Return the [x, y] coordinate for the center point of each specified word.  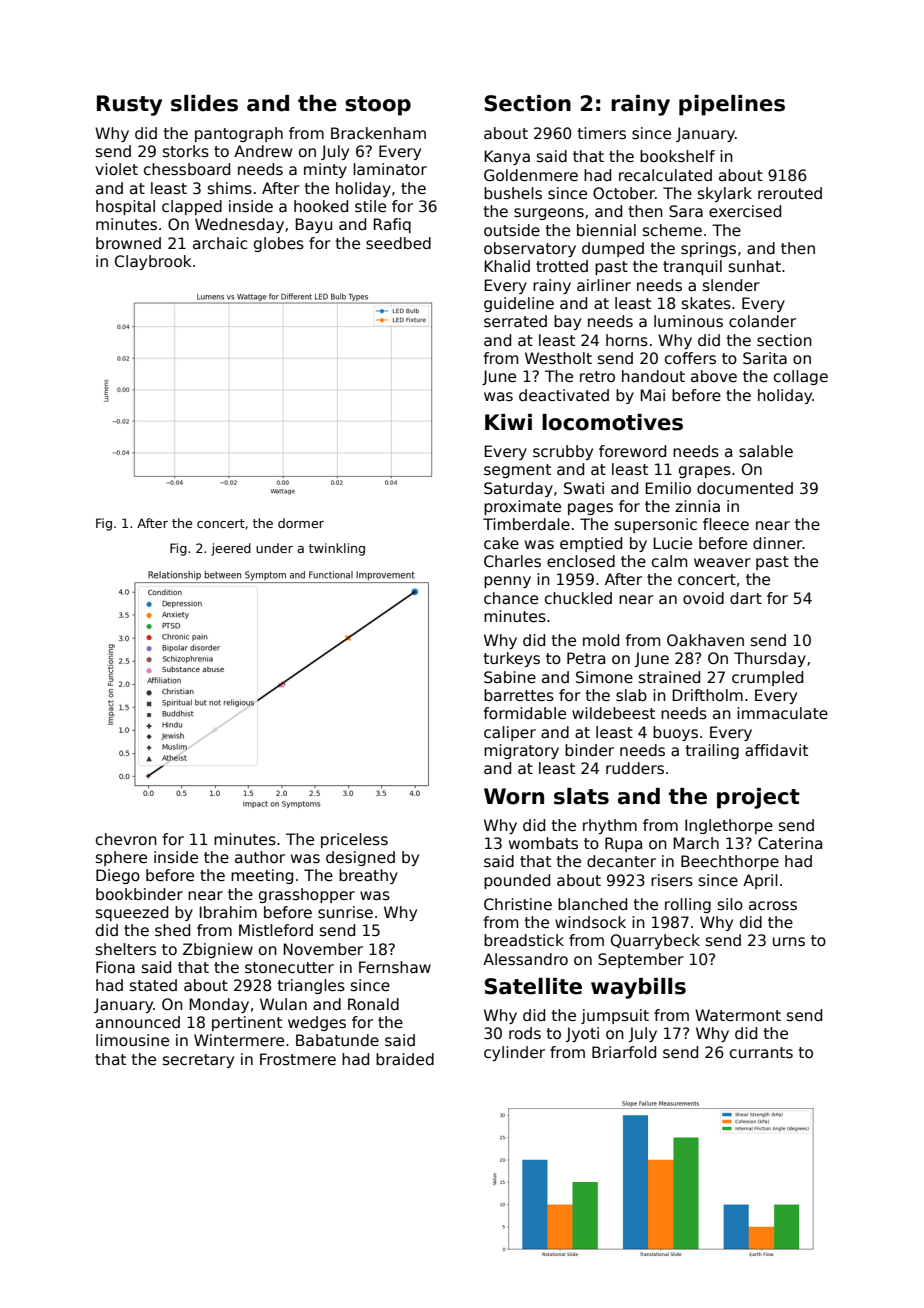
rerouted [790, 193]
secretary [198, 1061]
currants [761, 1052]
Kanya [507, 157]
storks [186, 151]
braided [405, 1059]
